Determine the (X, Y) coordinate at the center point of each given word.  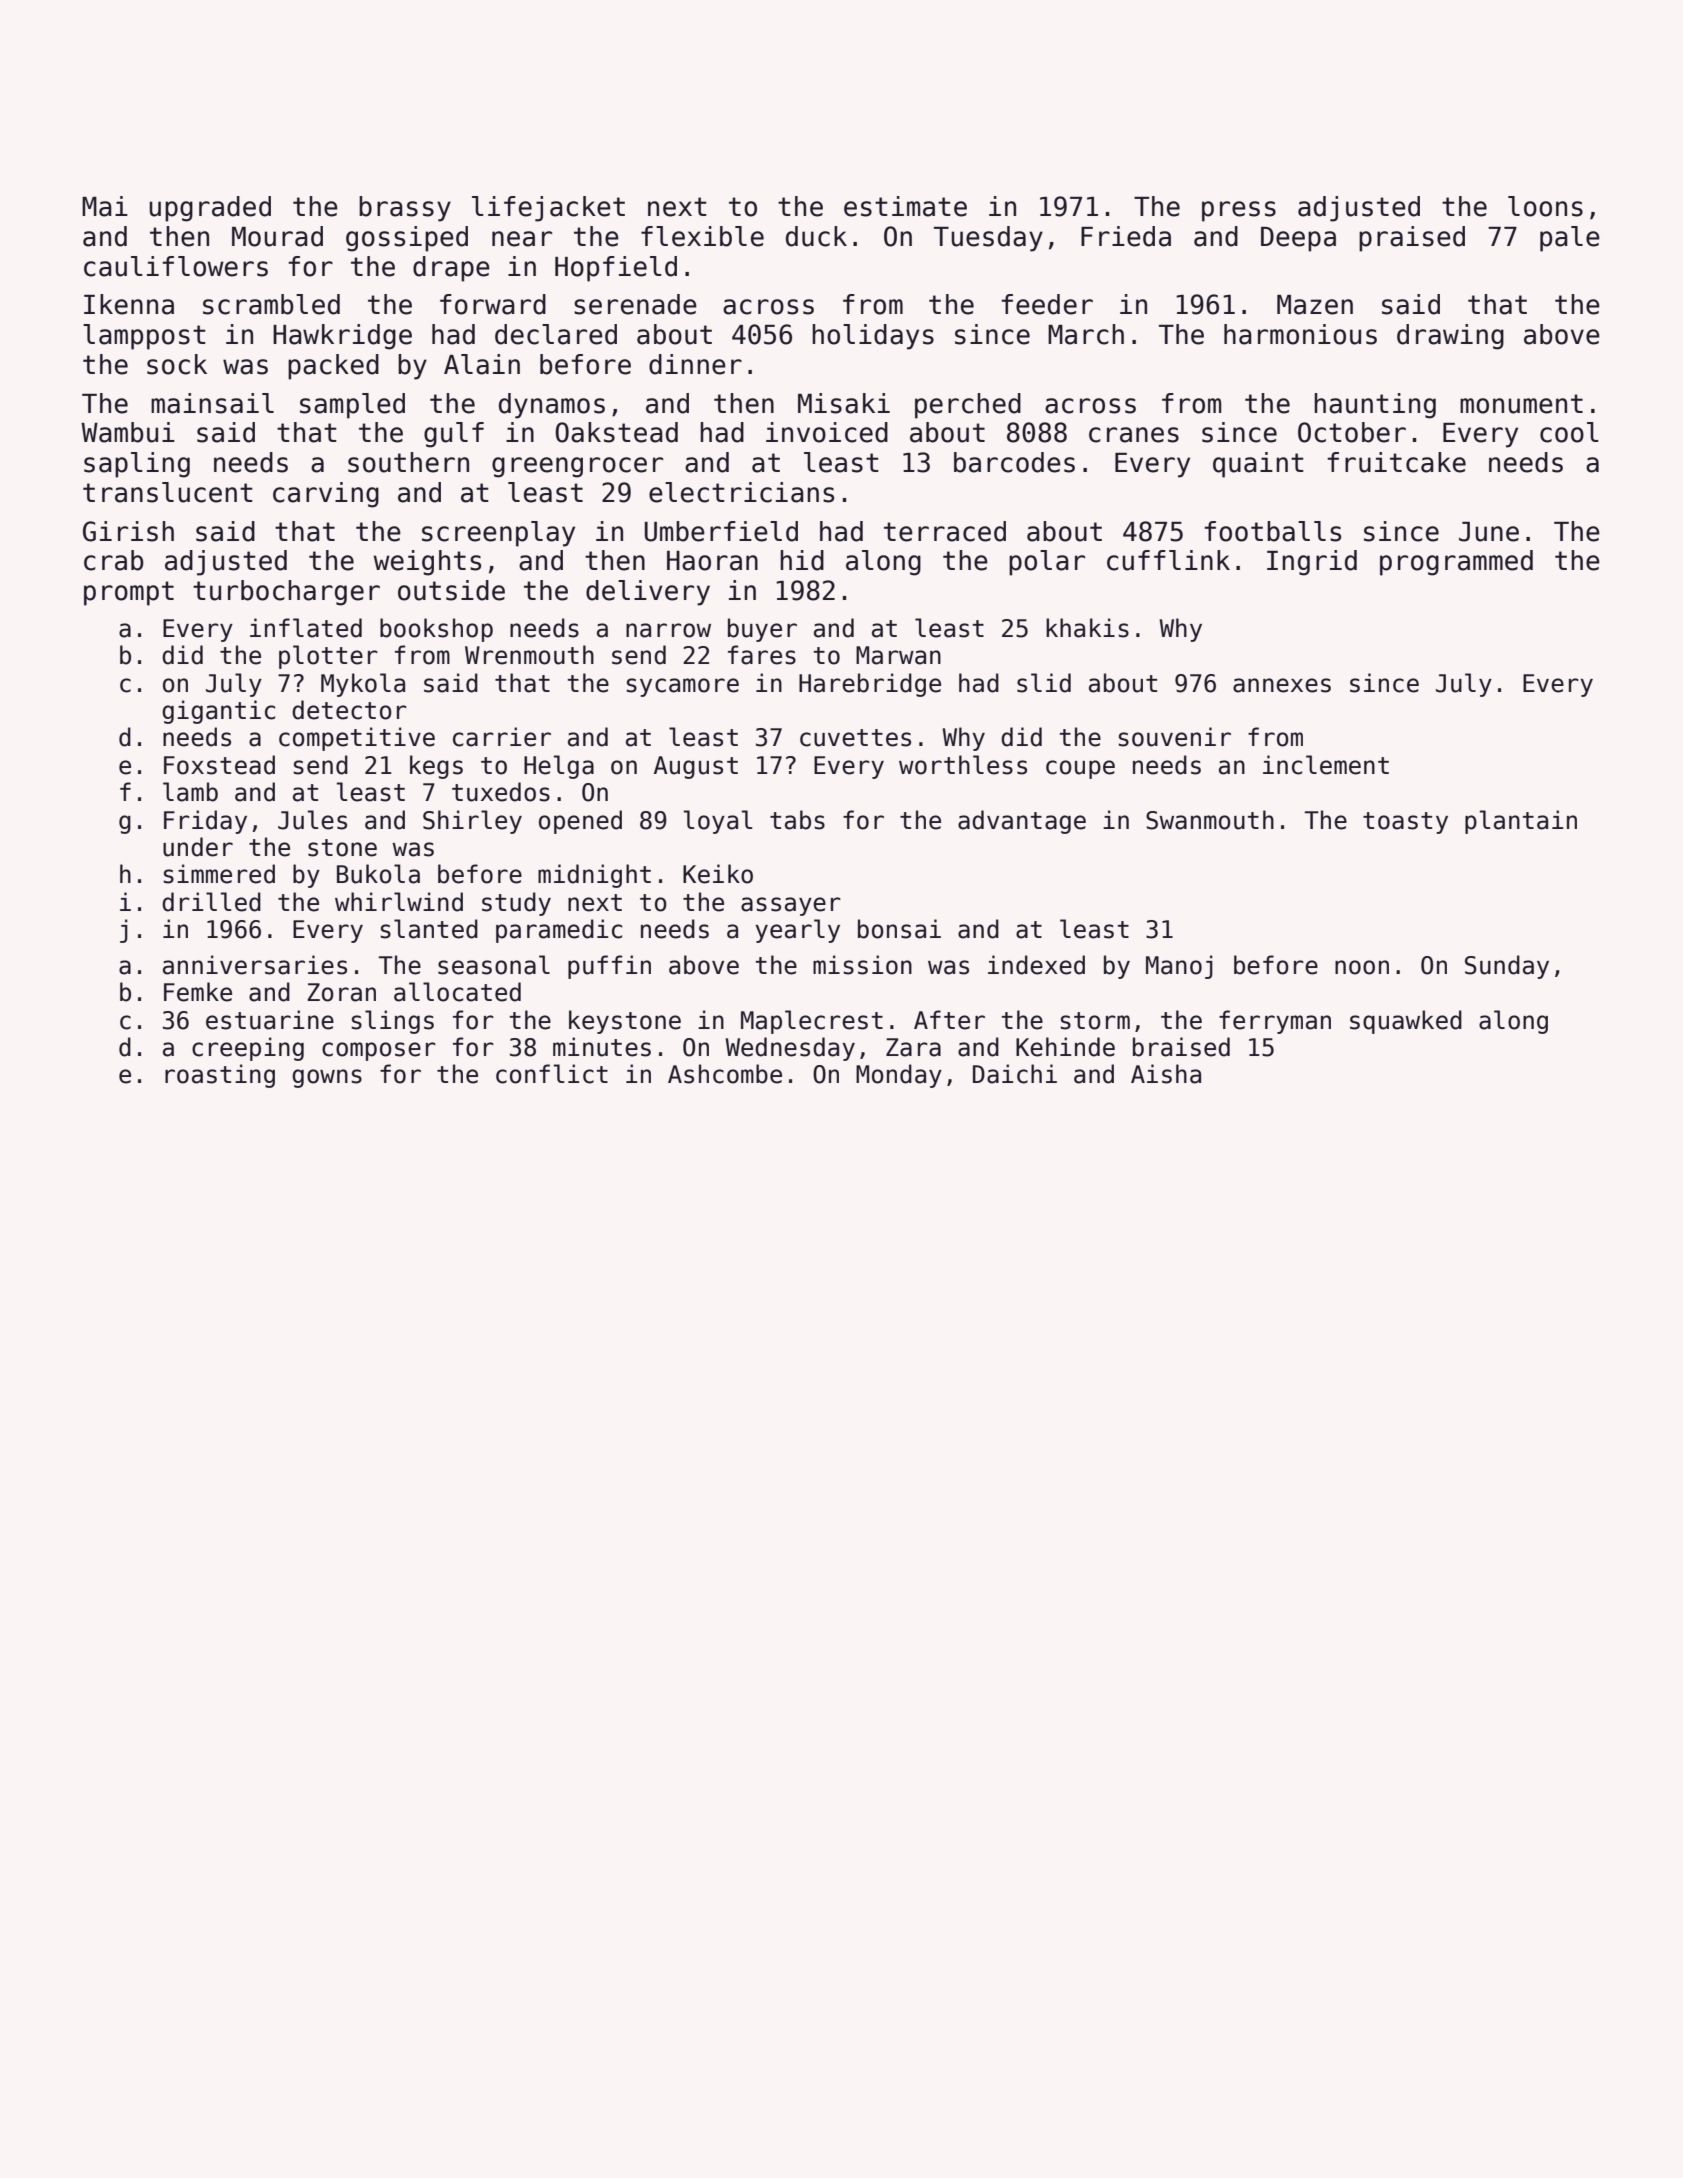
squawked (1406, 1022)
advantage (1022, 822)
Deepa (1298, 239)
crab (114, 560)
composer (379, 1051)
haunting (1375, 406)
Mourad (277, 236)
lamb (190, 792)
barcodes (1014, 462)
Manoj (1179, 967)
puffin (609, 967)
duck (816, 236)
